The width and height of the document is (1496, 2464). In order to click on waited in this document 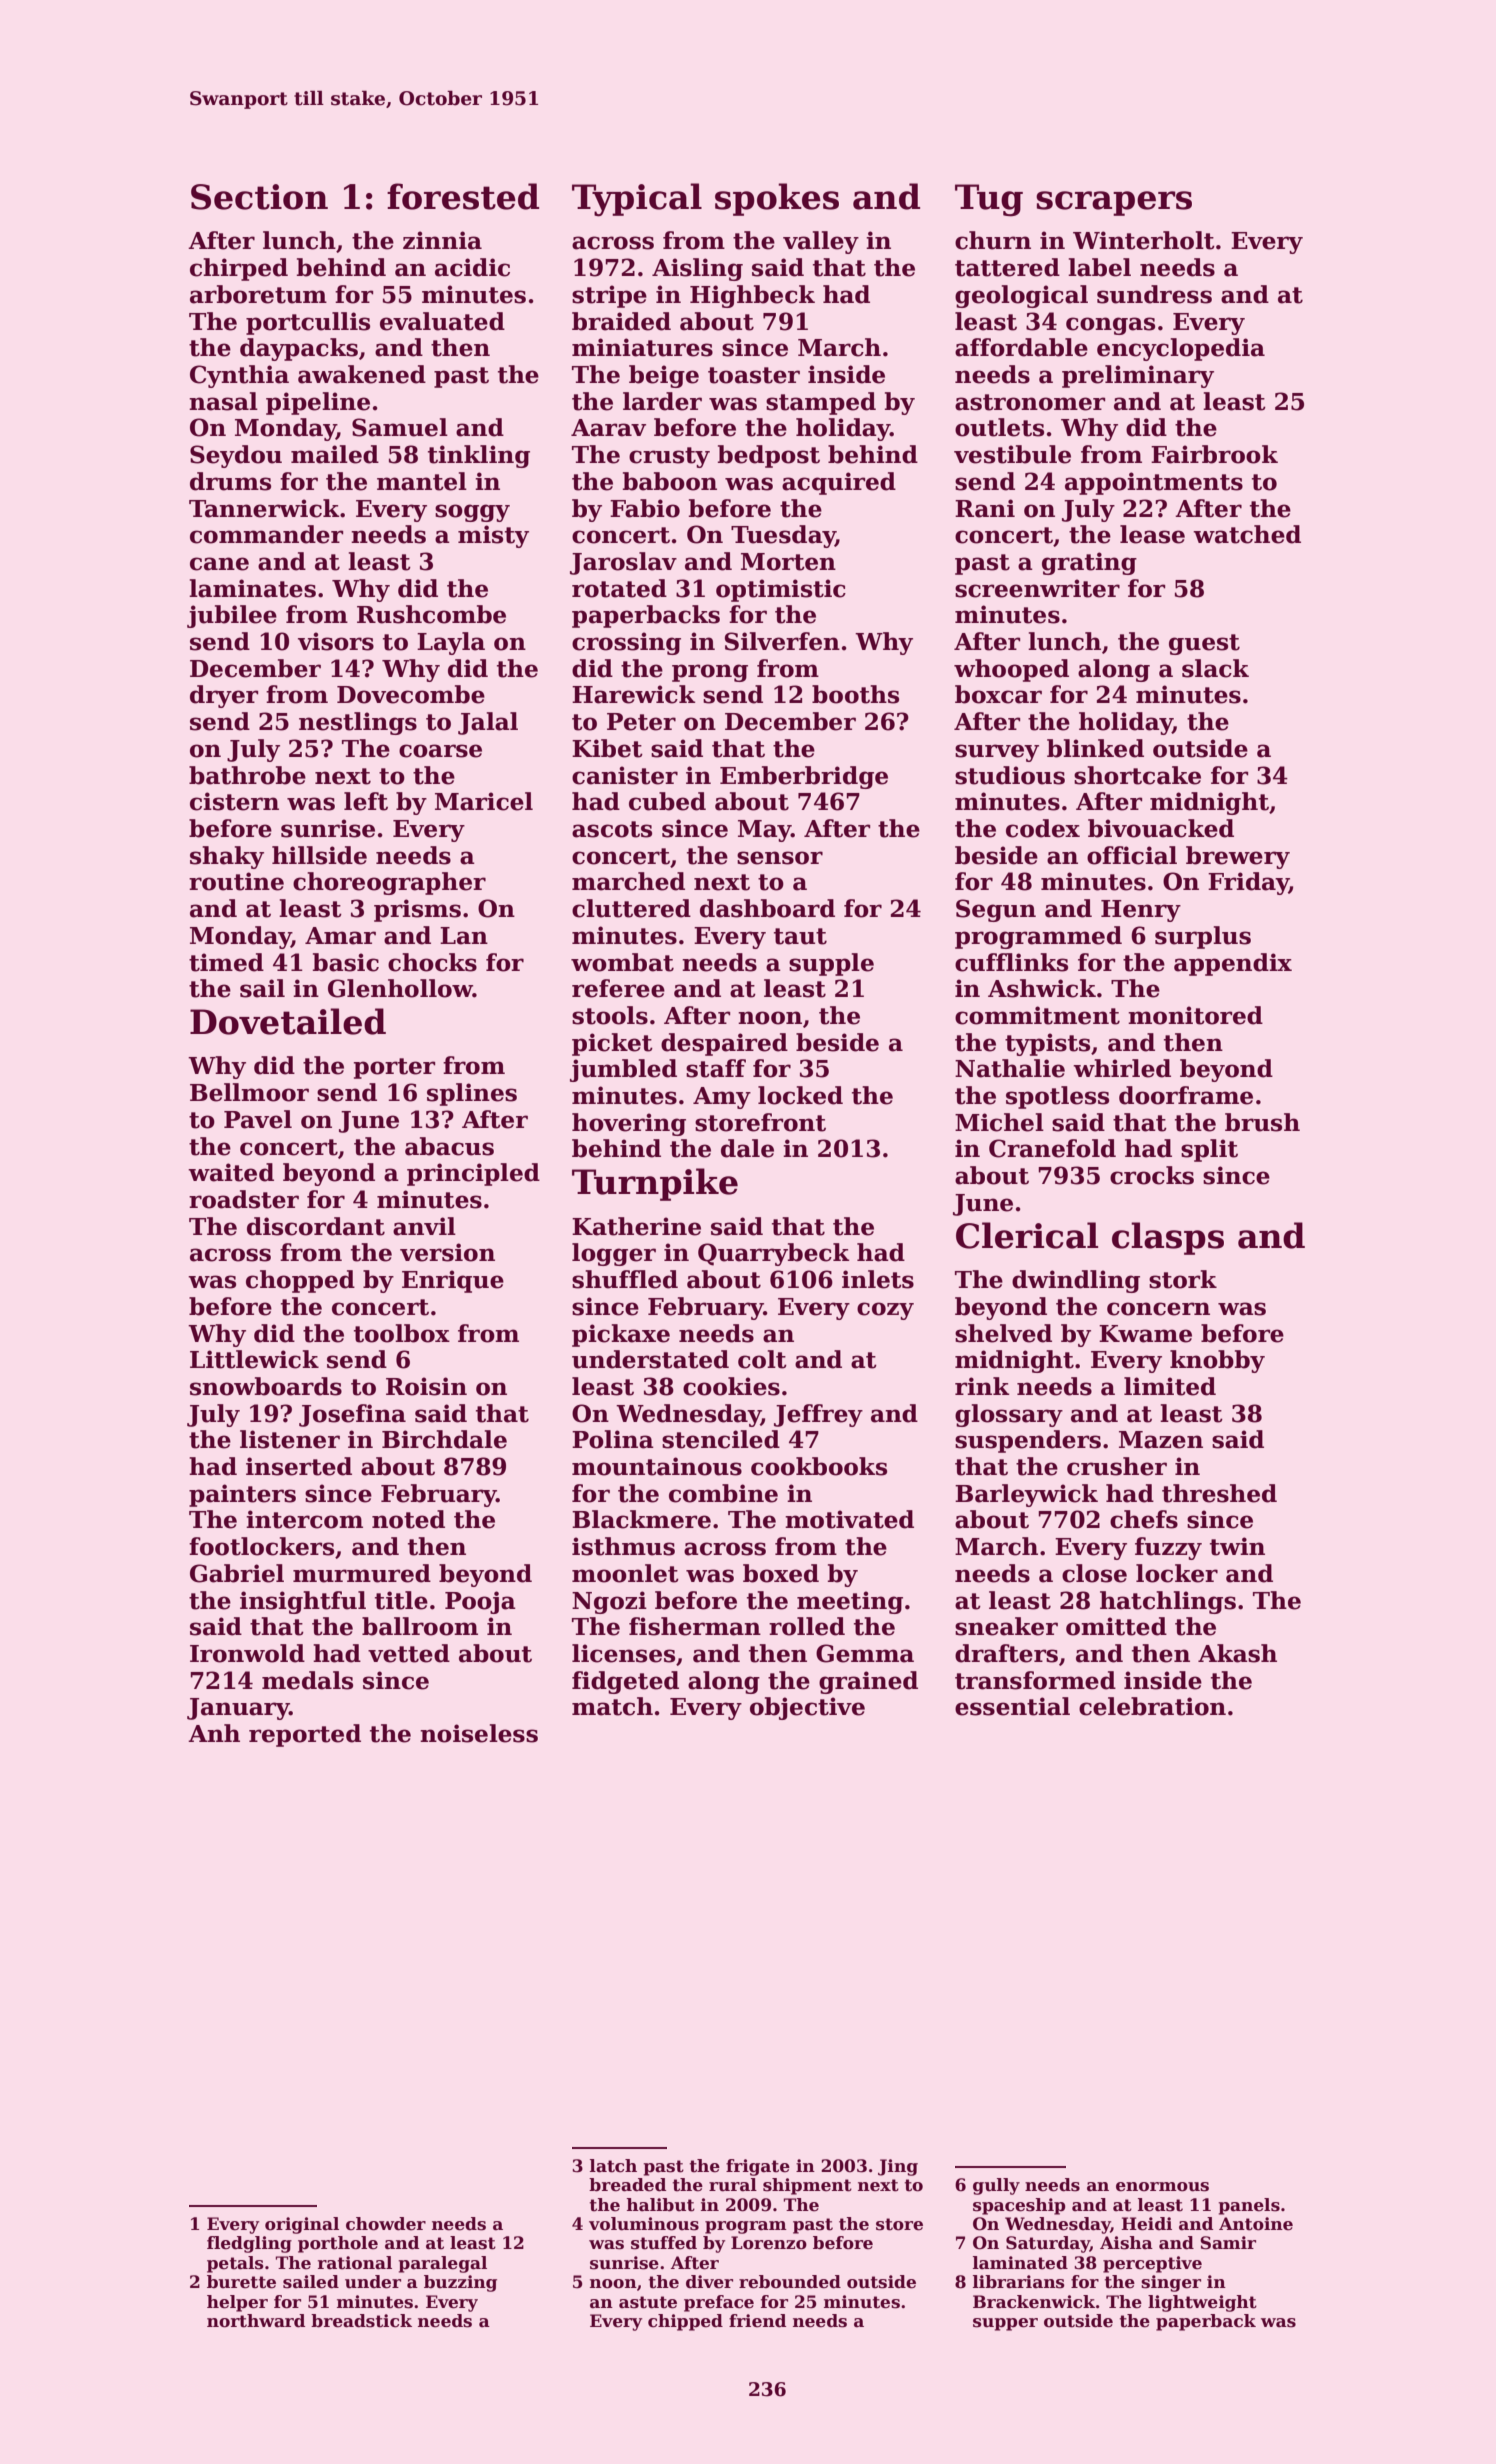, I will do `click(231, 1172)`.
